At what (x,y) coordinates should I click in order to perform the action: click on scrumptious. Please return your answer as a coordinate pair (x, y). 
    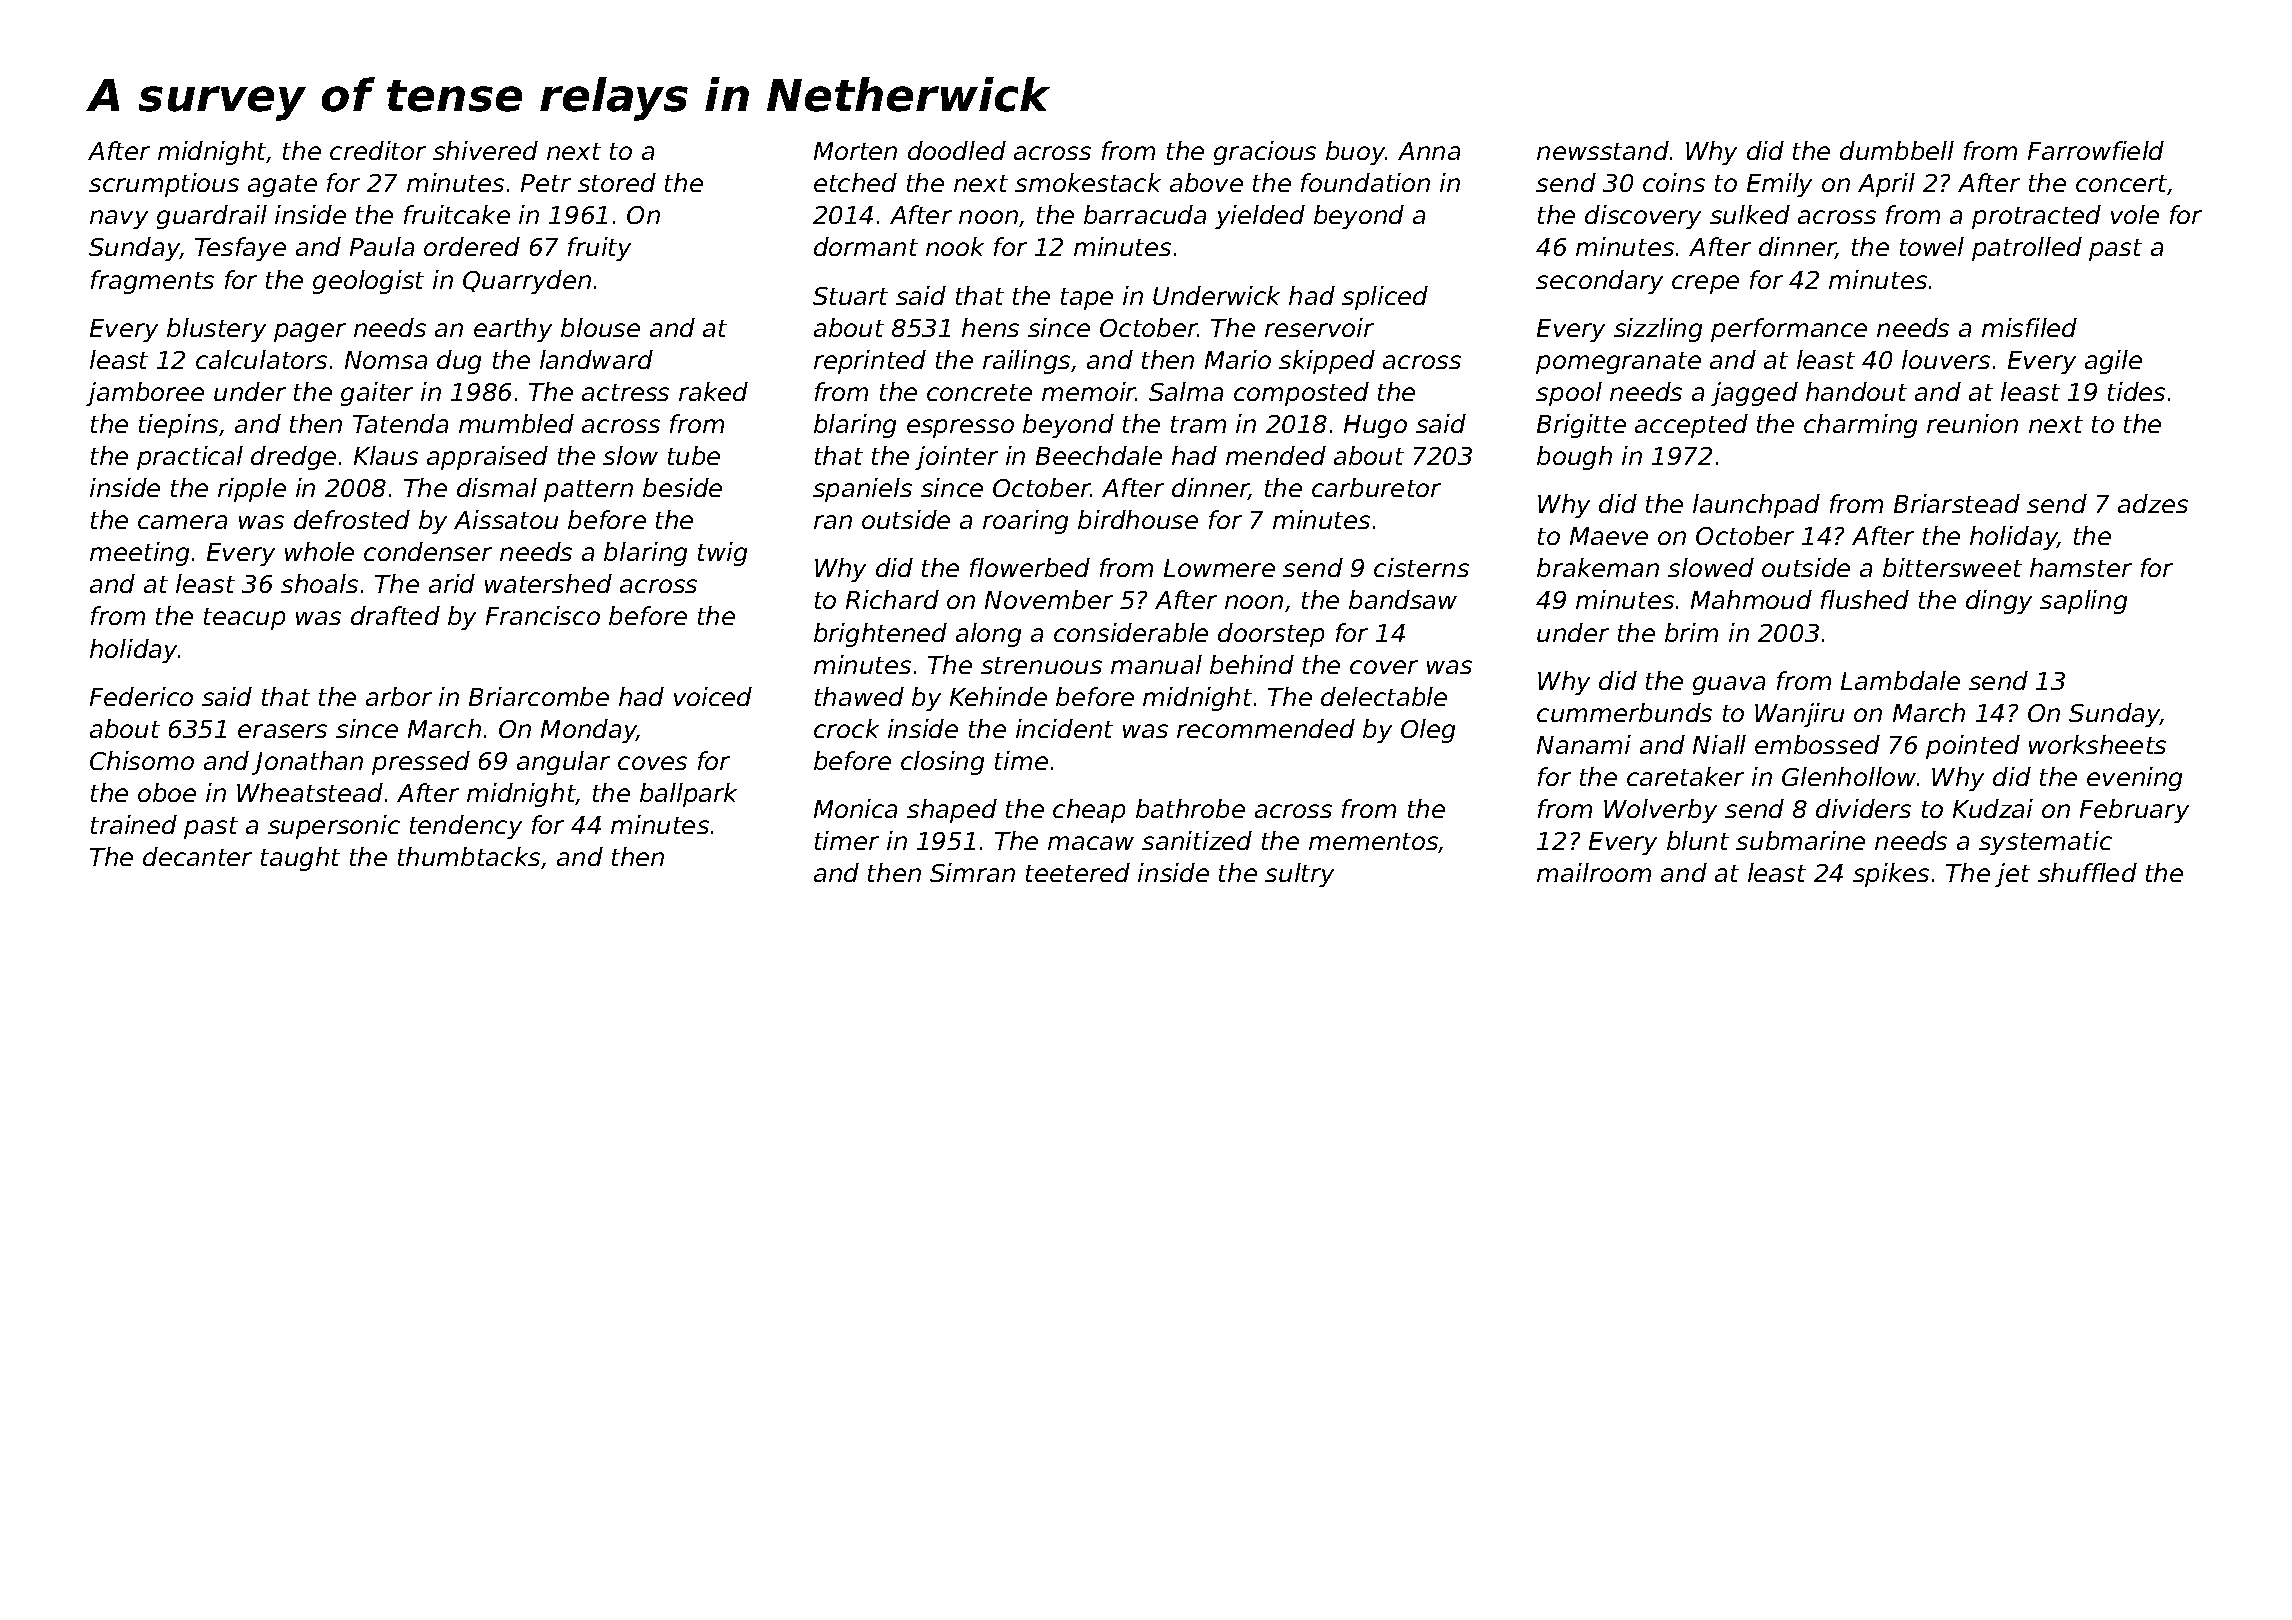
    Looking at the image, I should click on (164, 185).
